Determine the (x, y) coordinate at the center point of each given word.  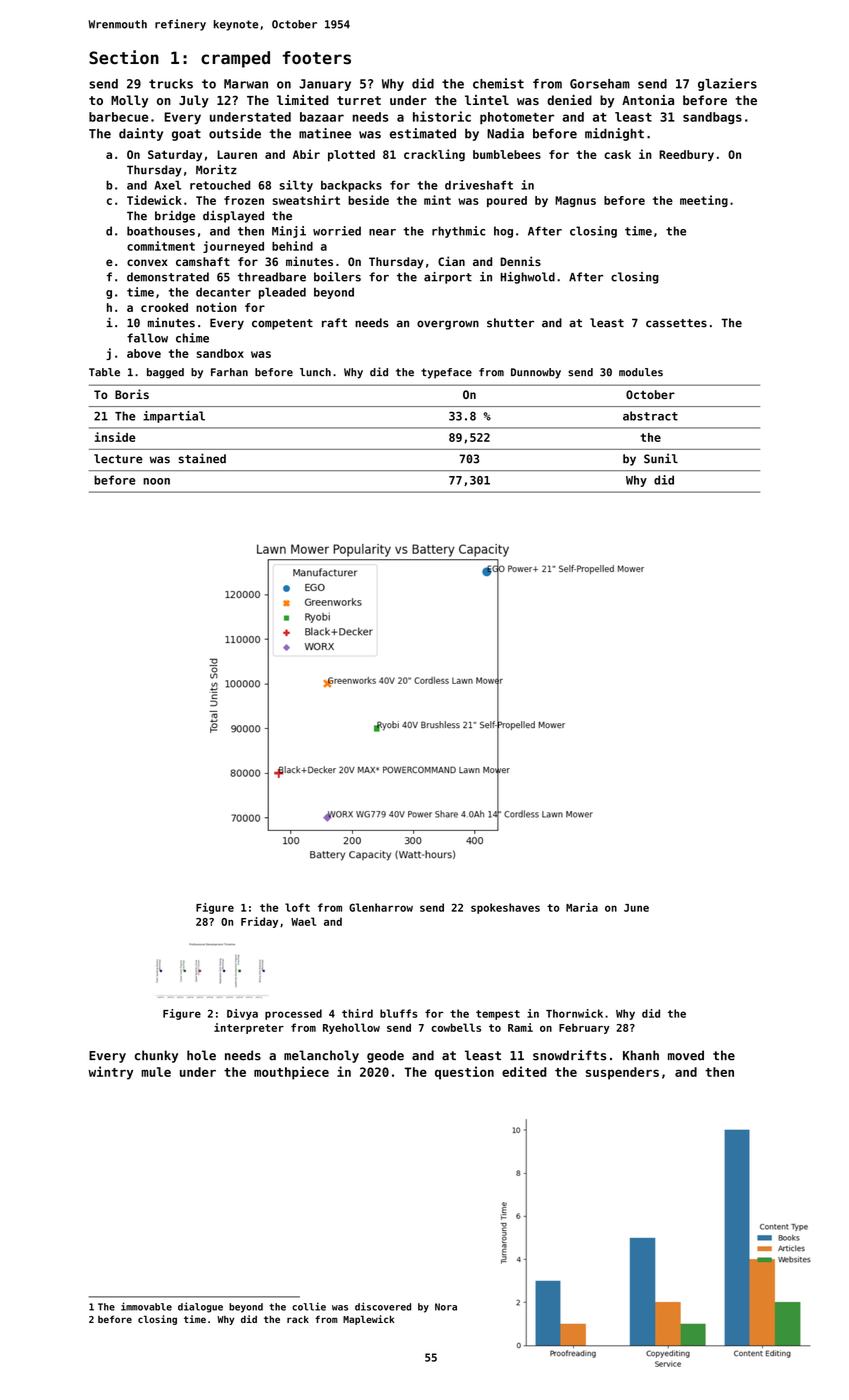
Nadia (505, 133)
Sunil (661, 458)
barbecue (119, 117)
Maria (582, 907)
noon (156, 481)
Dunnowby (536, 373)
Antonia (648, 100)
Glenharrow (381, 907)
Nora (446, 1307)
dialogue (200, 1307)
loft (297, 907)
